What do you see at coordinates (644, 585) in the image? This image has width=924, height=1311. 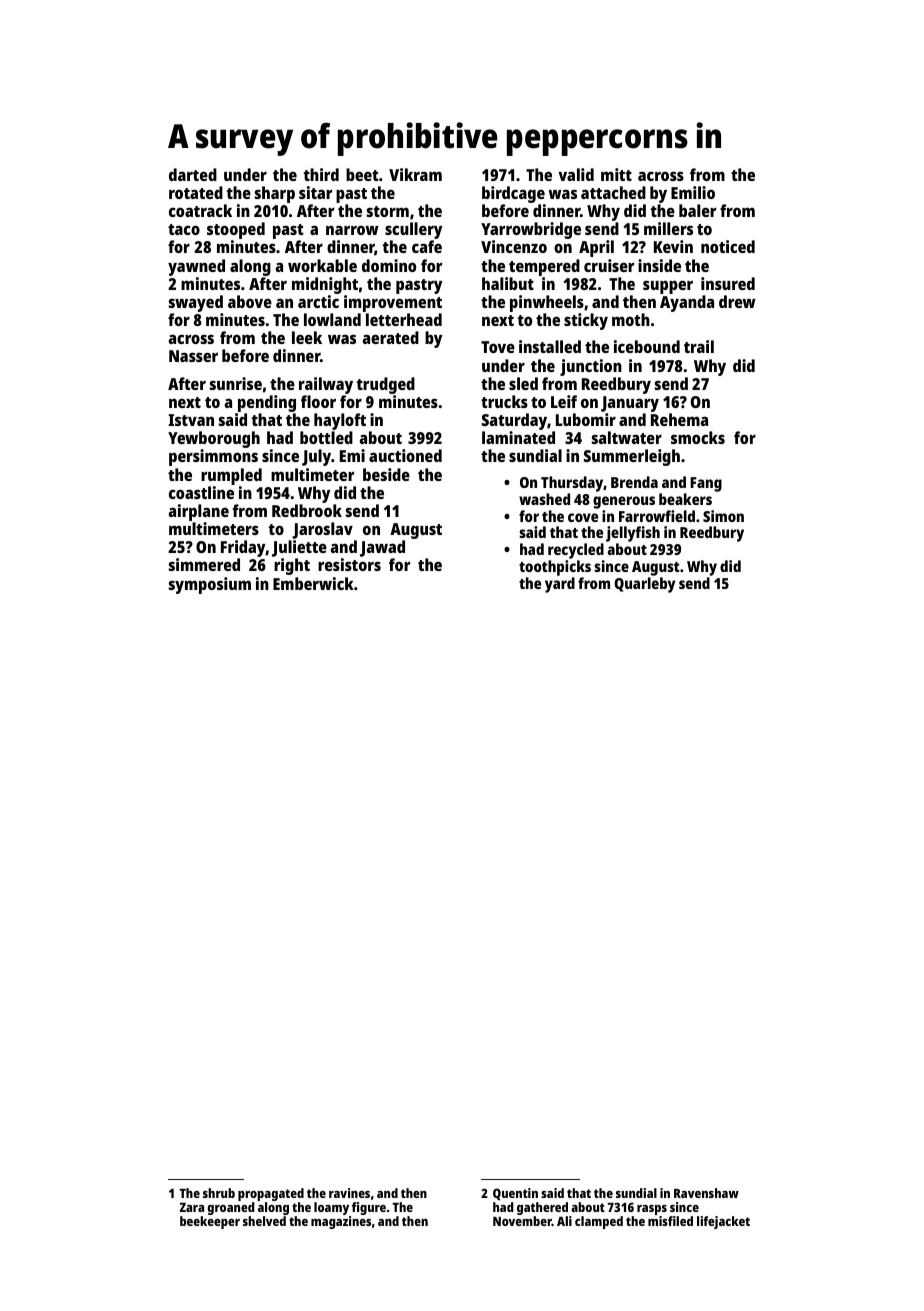 I see `Quarleby` at bounding box center [644, 585].
